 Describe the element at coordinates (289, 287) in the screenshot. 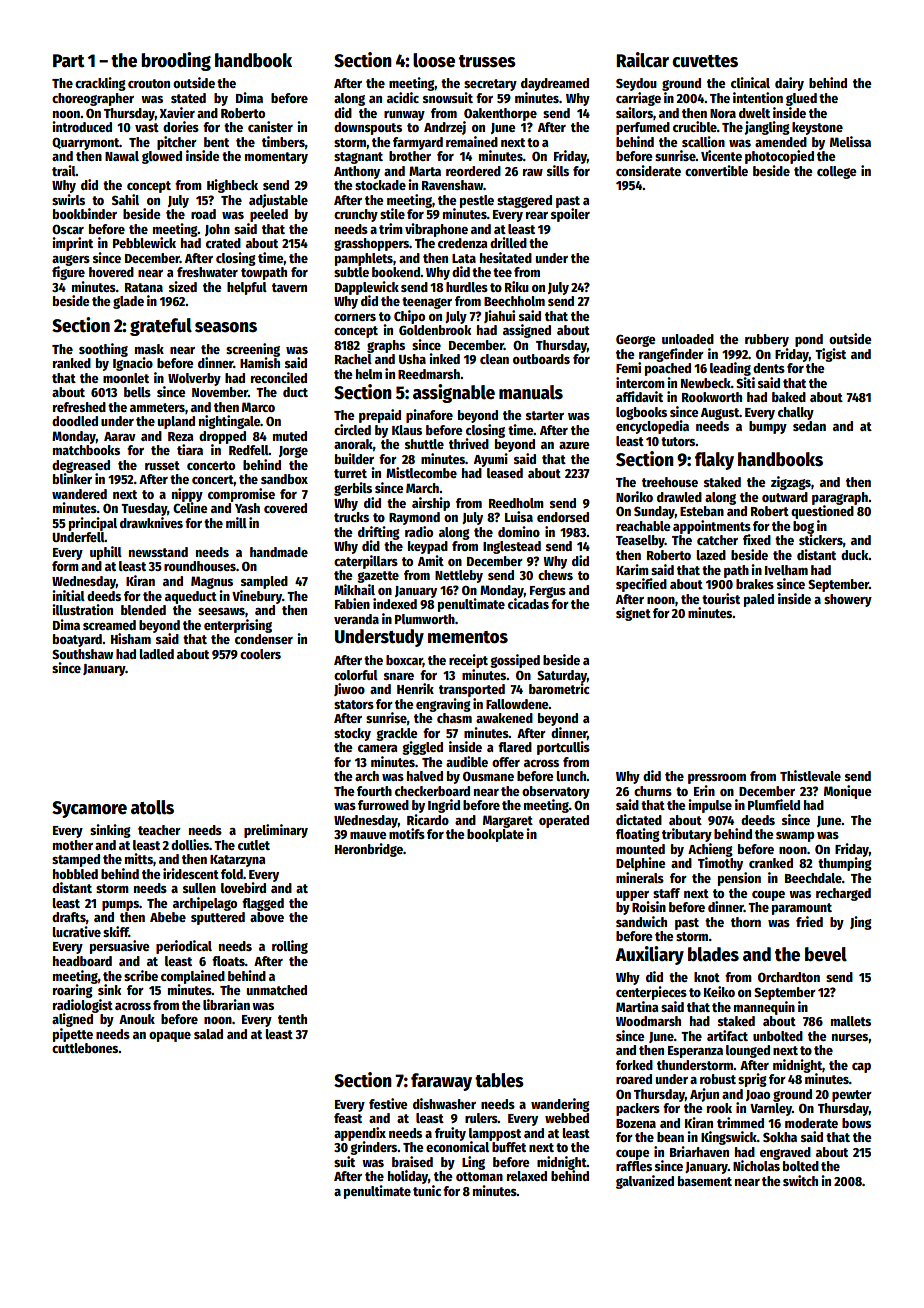

I see `tavern` at that location.
